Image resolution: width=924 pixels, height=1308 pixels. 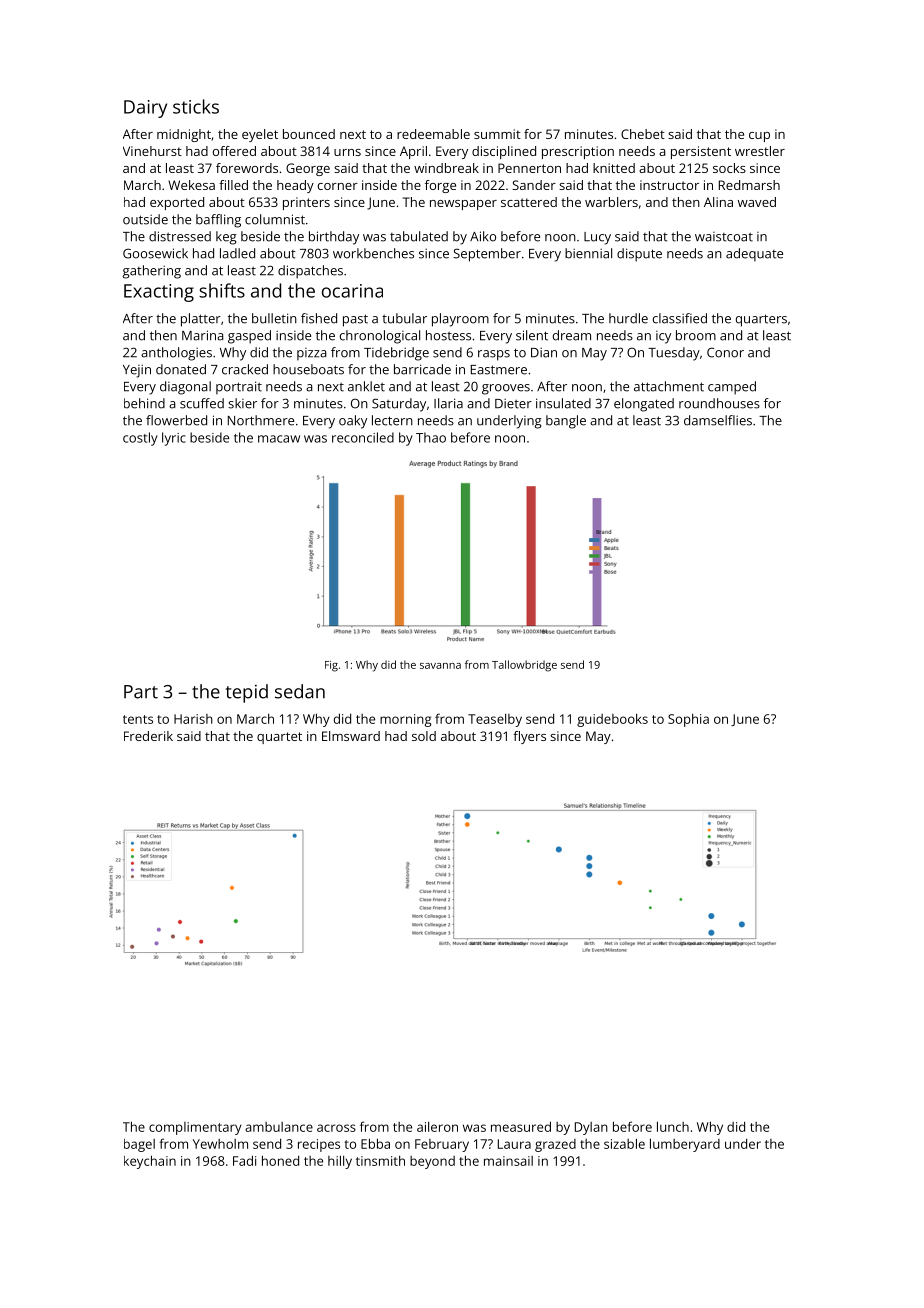 What do you see at coordinates (757, 202) in the screenshot?
I see `waved` at bounding box center [757, 202].
